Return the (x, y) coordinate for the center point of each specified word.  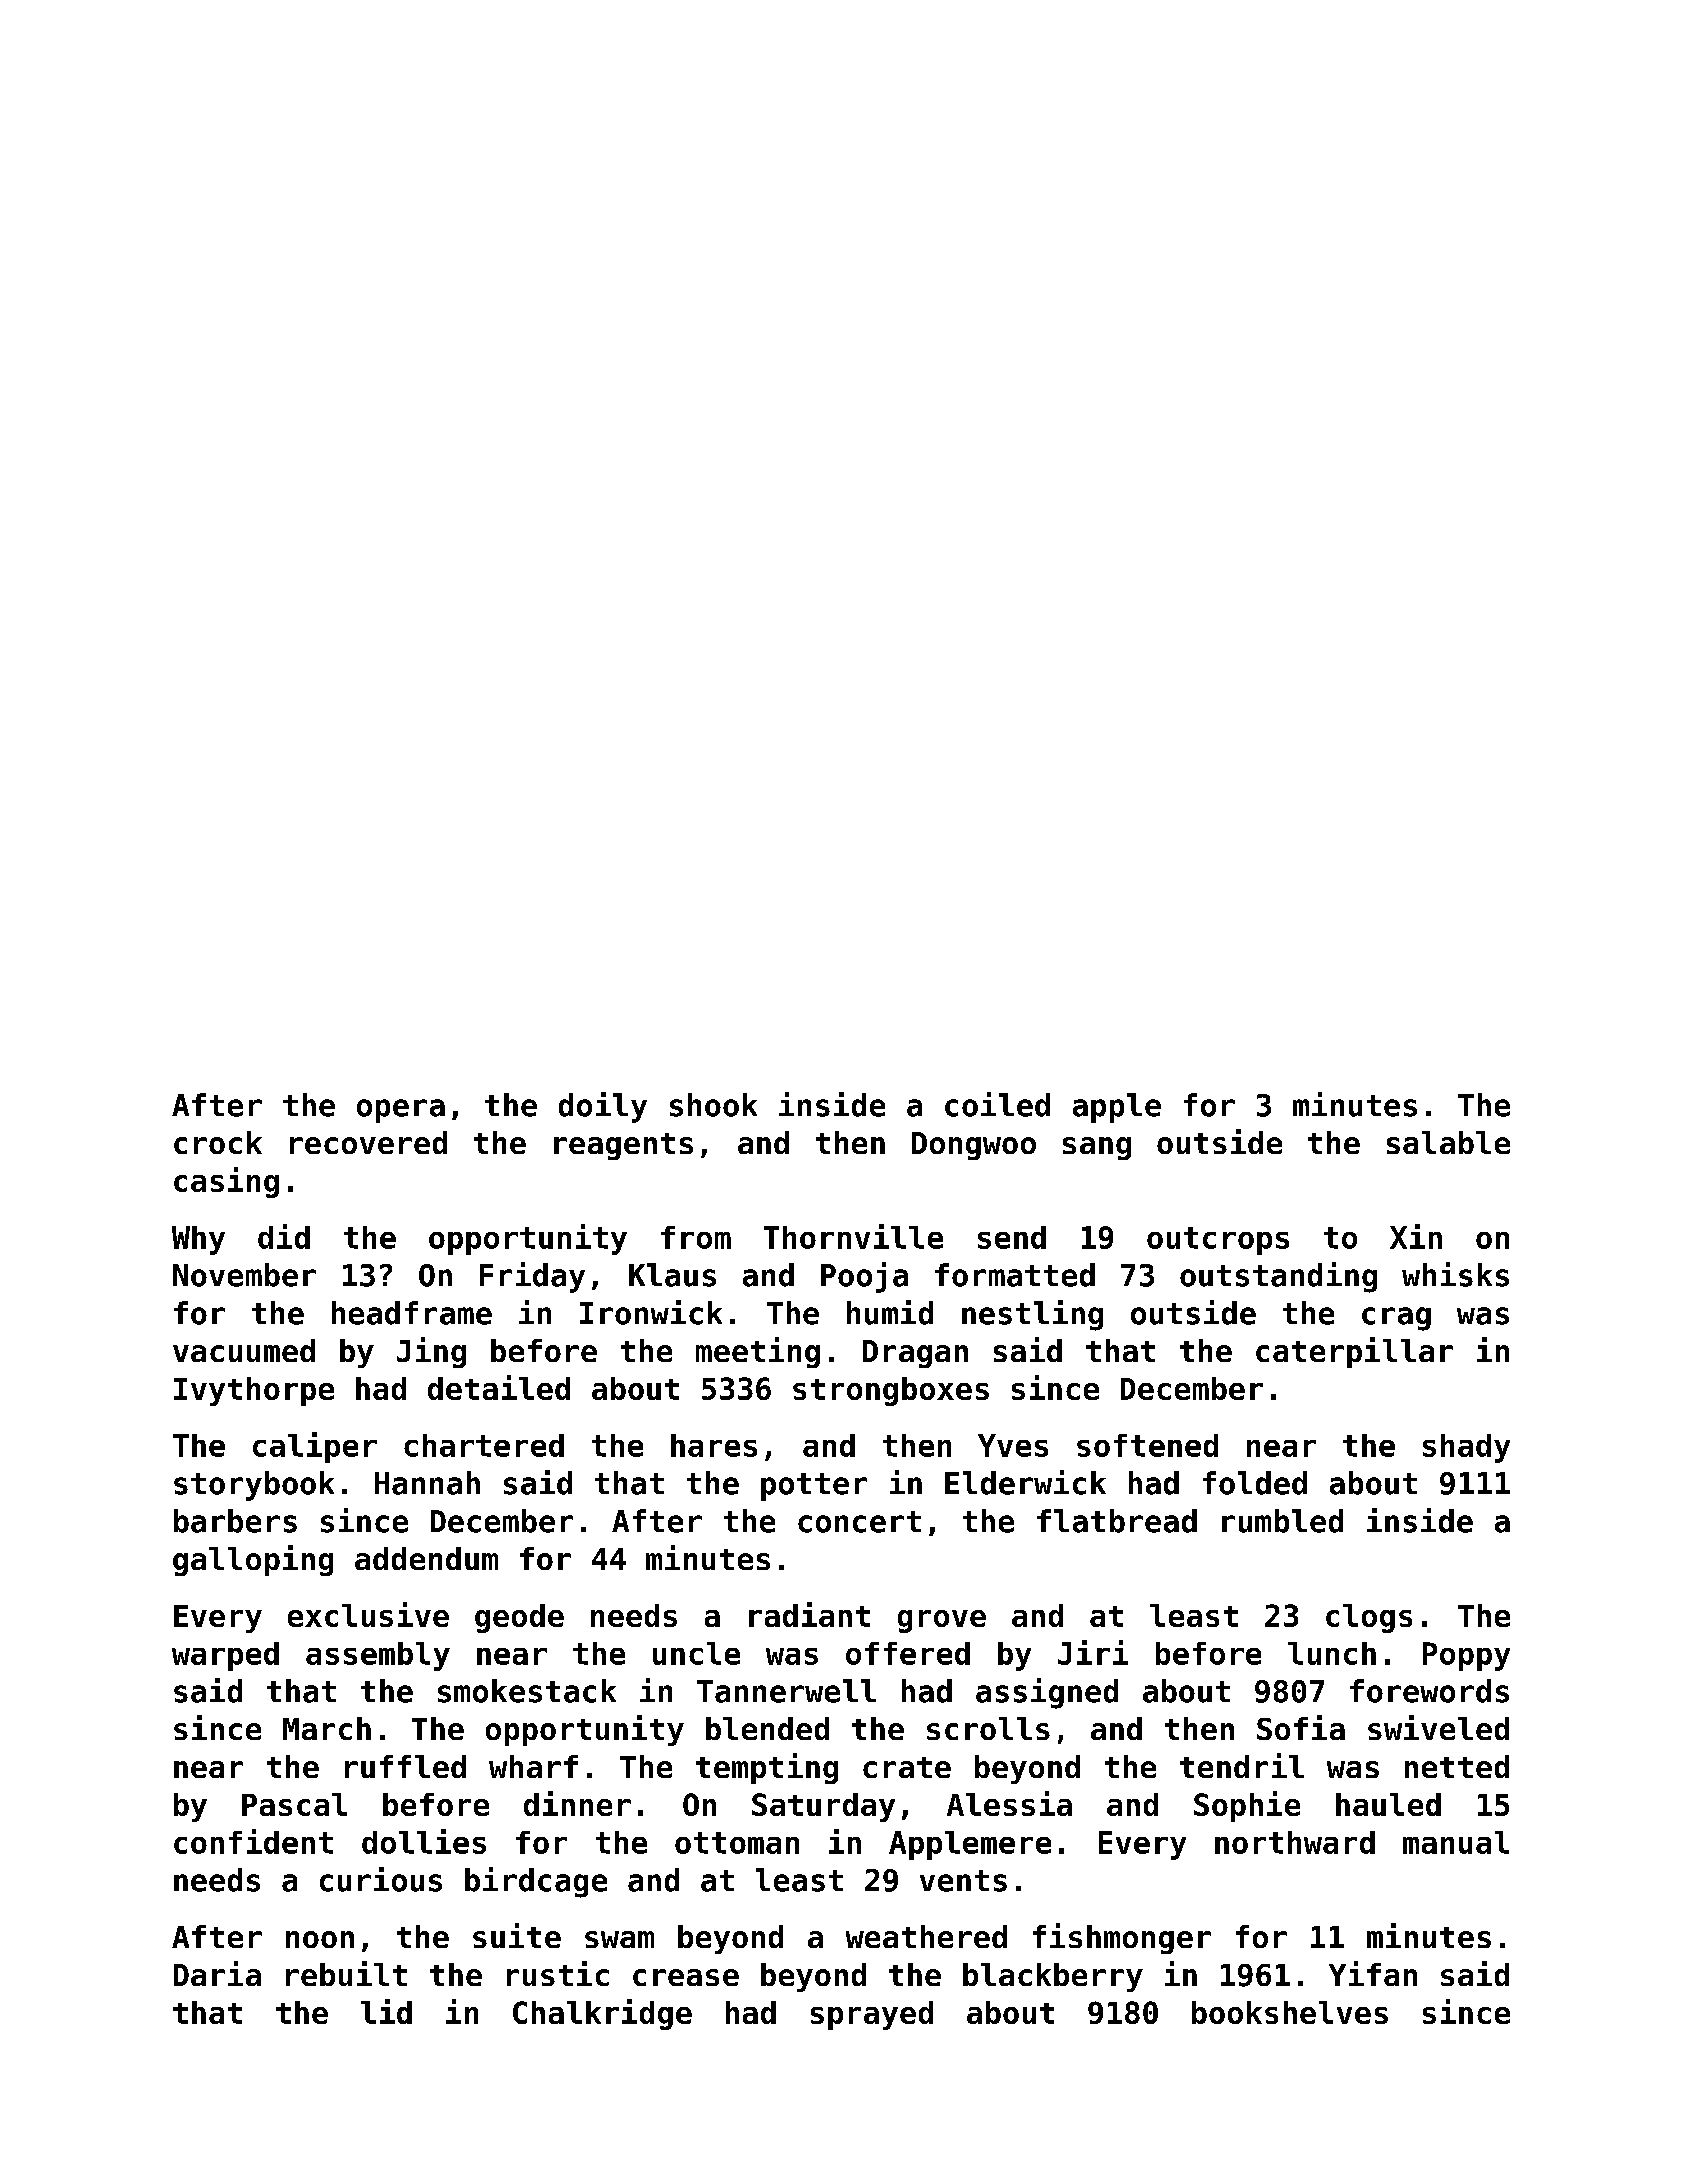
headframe (412, 1313)
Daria (217, 1973)
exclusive (368, 1614)
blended (767, 1728)
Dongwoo (974, 1146)
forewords (1429, 1691)
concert (859, 1522)
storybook (254, 1486)
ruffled (405, 1766)
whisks (1455, 1274)
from (696, 1237)
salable (1448, 1142)
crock (218, 1142)
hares (714, 1445)
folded (1255, 1483)
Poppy (1466, 1656)
